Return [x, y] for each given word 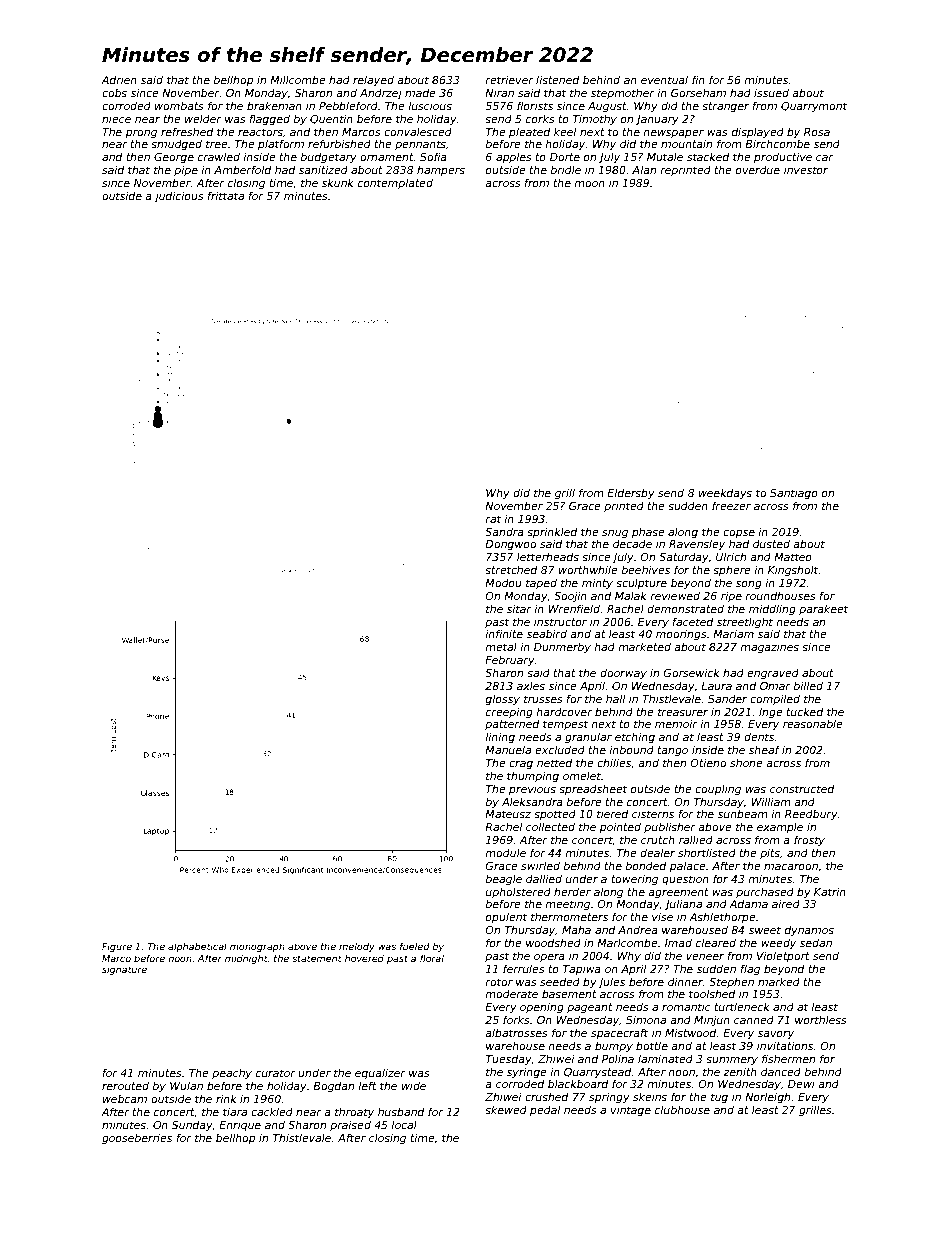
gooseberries [137, 1138]
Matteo [793, 557]
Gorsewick [692, 672]
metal [501, 647]
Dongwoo [510, 545]
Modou [503, 583]
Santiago [794, 494]
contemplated [395, 183]
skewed [506, 1109]
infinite [504, 633]
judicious [179, 196]
